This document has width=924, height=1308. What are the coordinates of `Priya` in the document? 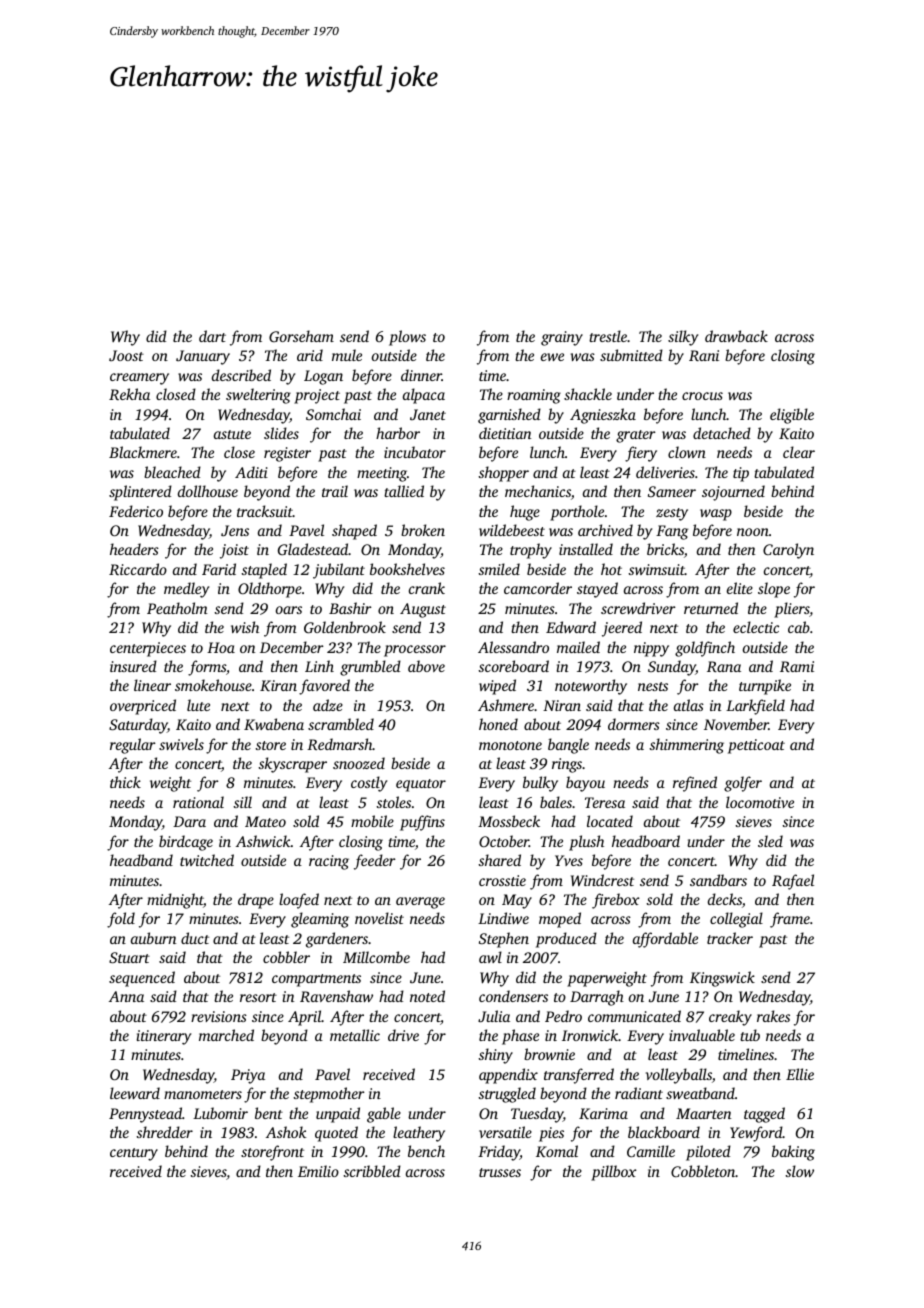 It's located at (248, 1076).
